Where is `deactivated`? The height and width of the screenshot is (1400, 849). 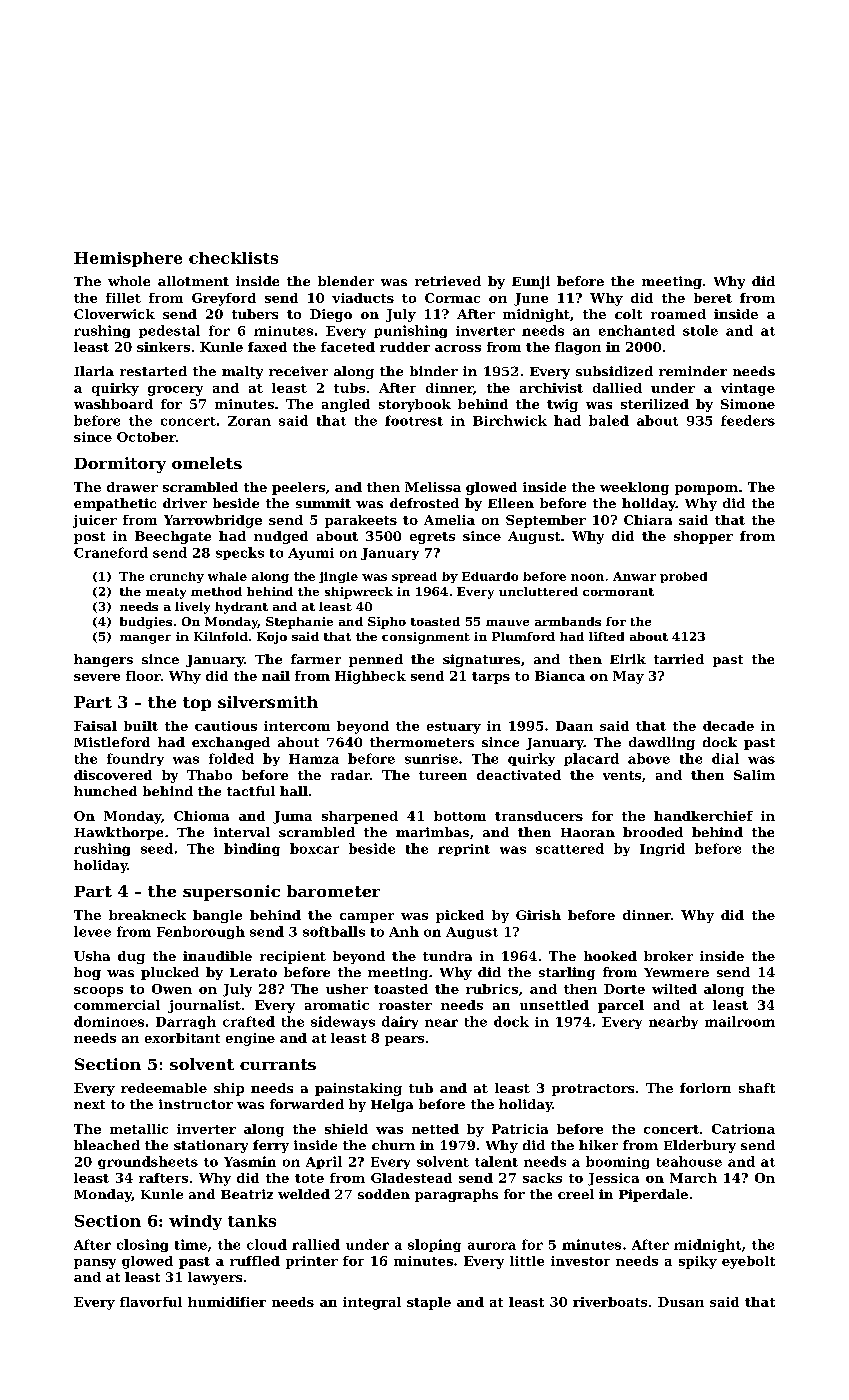
deactivated is located at coordinates (519, 775).
